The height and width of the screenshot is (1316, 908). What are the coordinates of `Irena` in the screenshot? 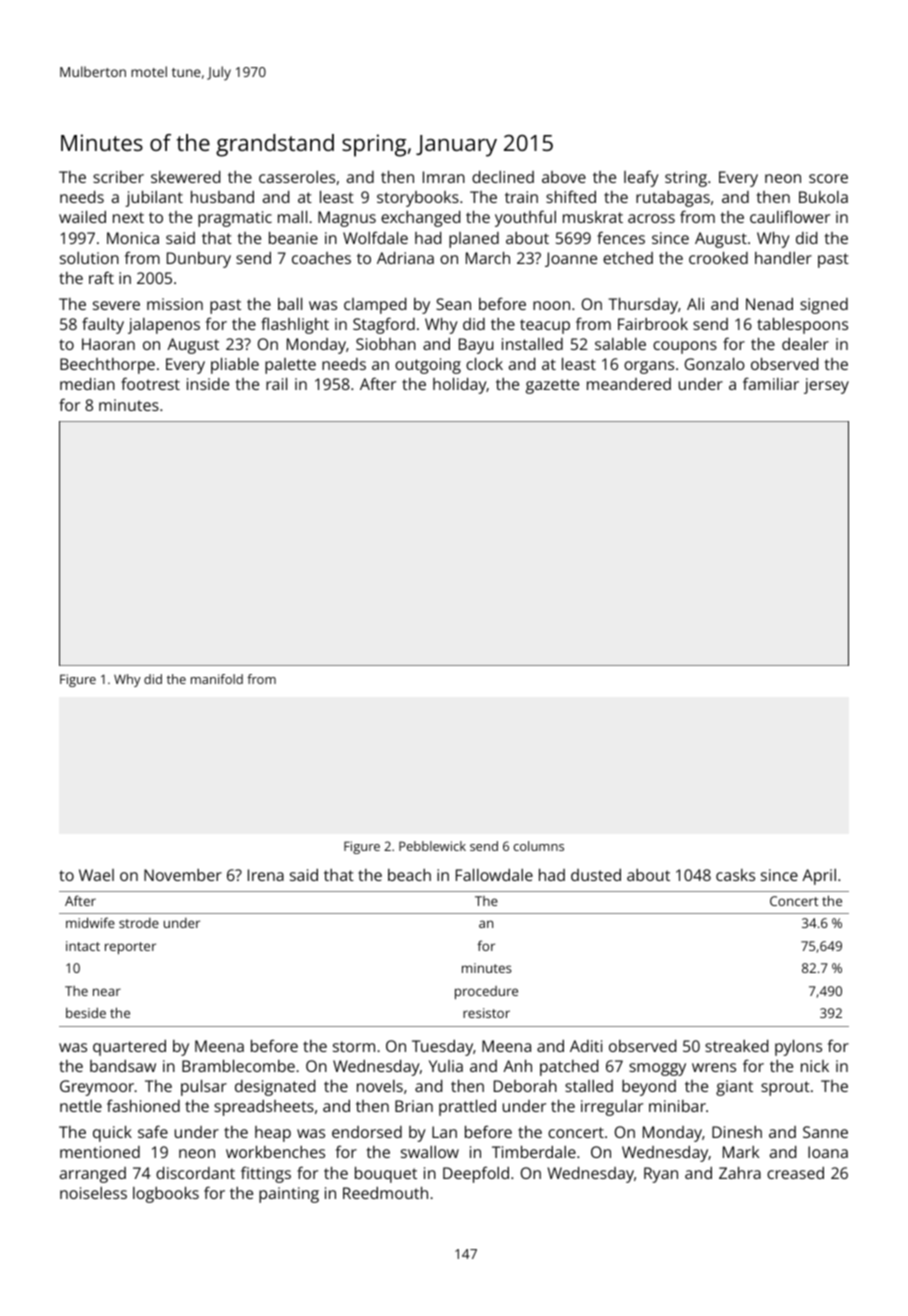 It's located at (266, 875).
